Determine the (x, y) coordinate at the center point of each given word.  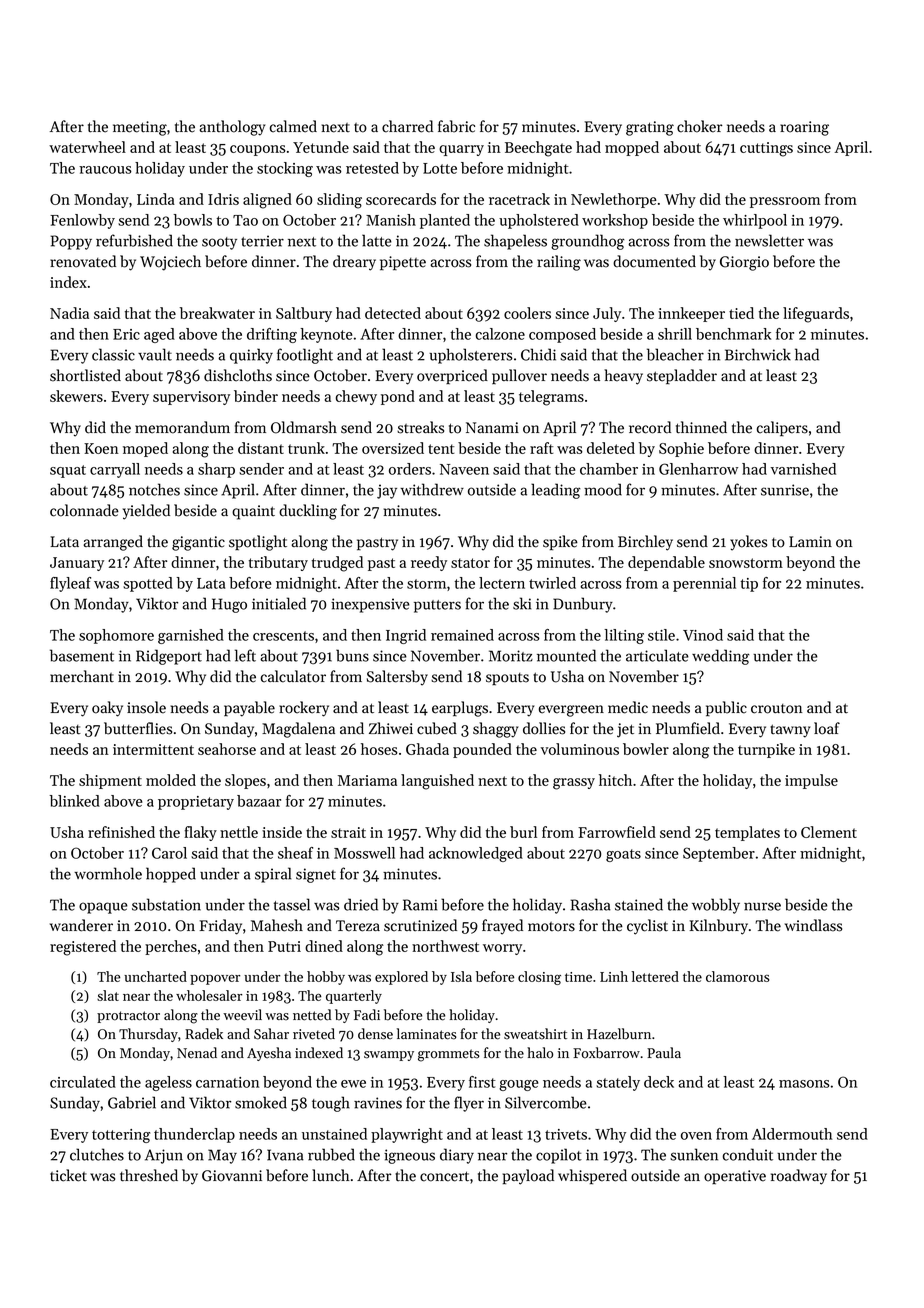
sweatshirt (535, 1034)
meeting (140, 128)
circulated (83, 1082)
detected (393, 313)
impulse (811, 781)
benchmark (733, 334)
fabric (456, 126)
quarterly (354, 997)
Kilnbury (719, 927)
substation (166, 904)
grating (650, 128)
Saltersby (397, 678)
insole (146, 707)
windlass (813, 925)
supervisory (191, 398)
